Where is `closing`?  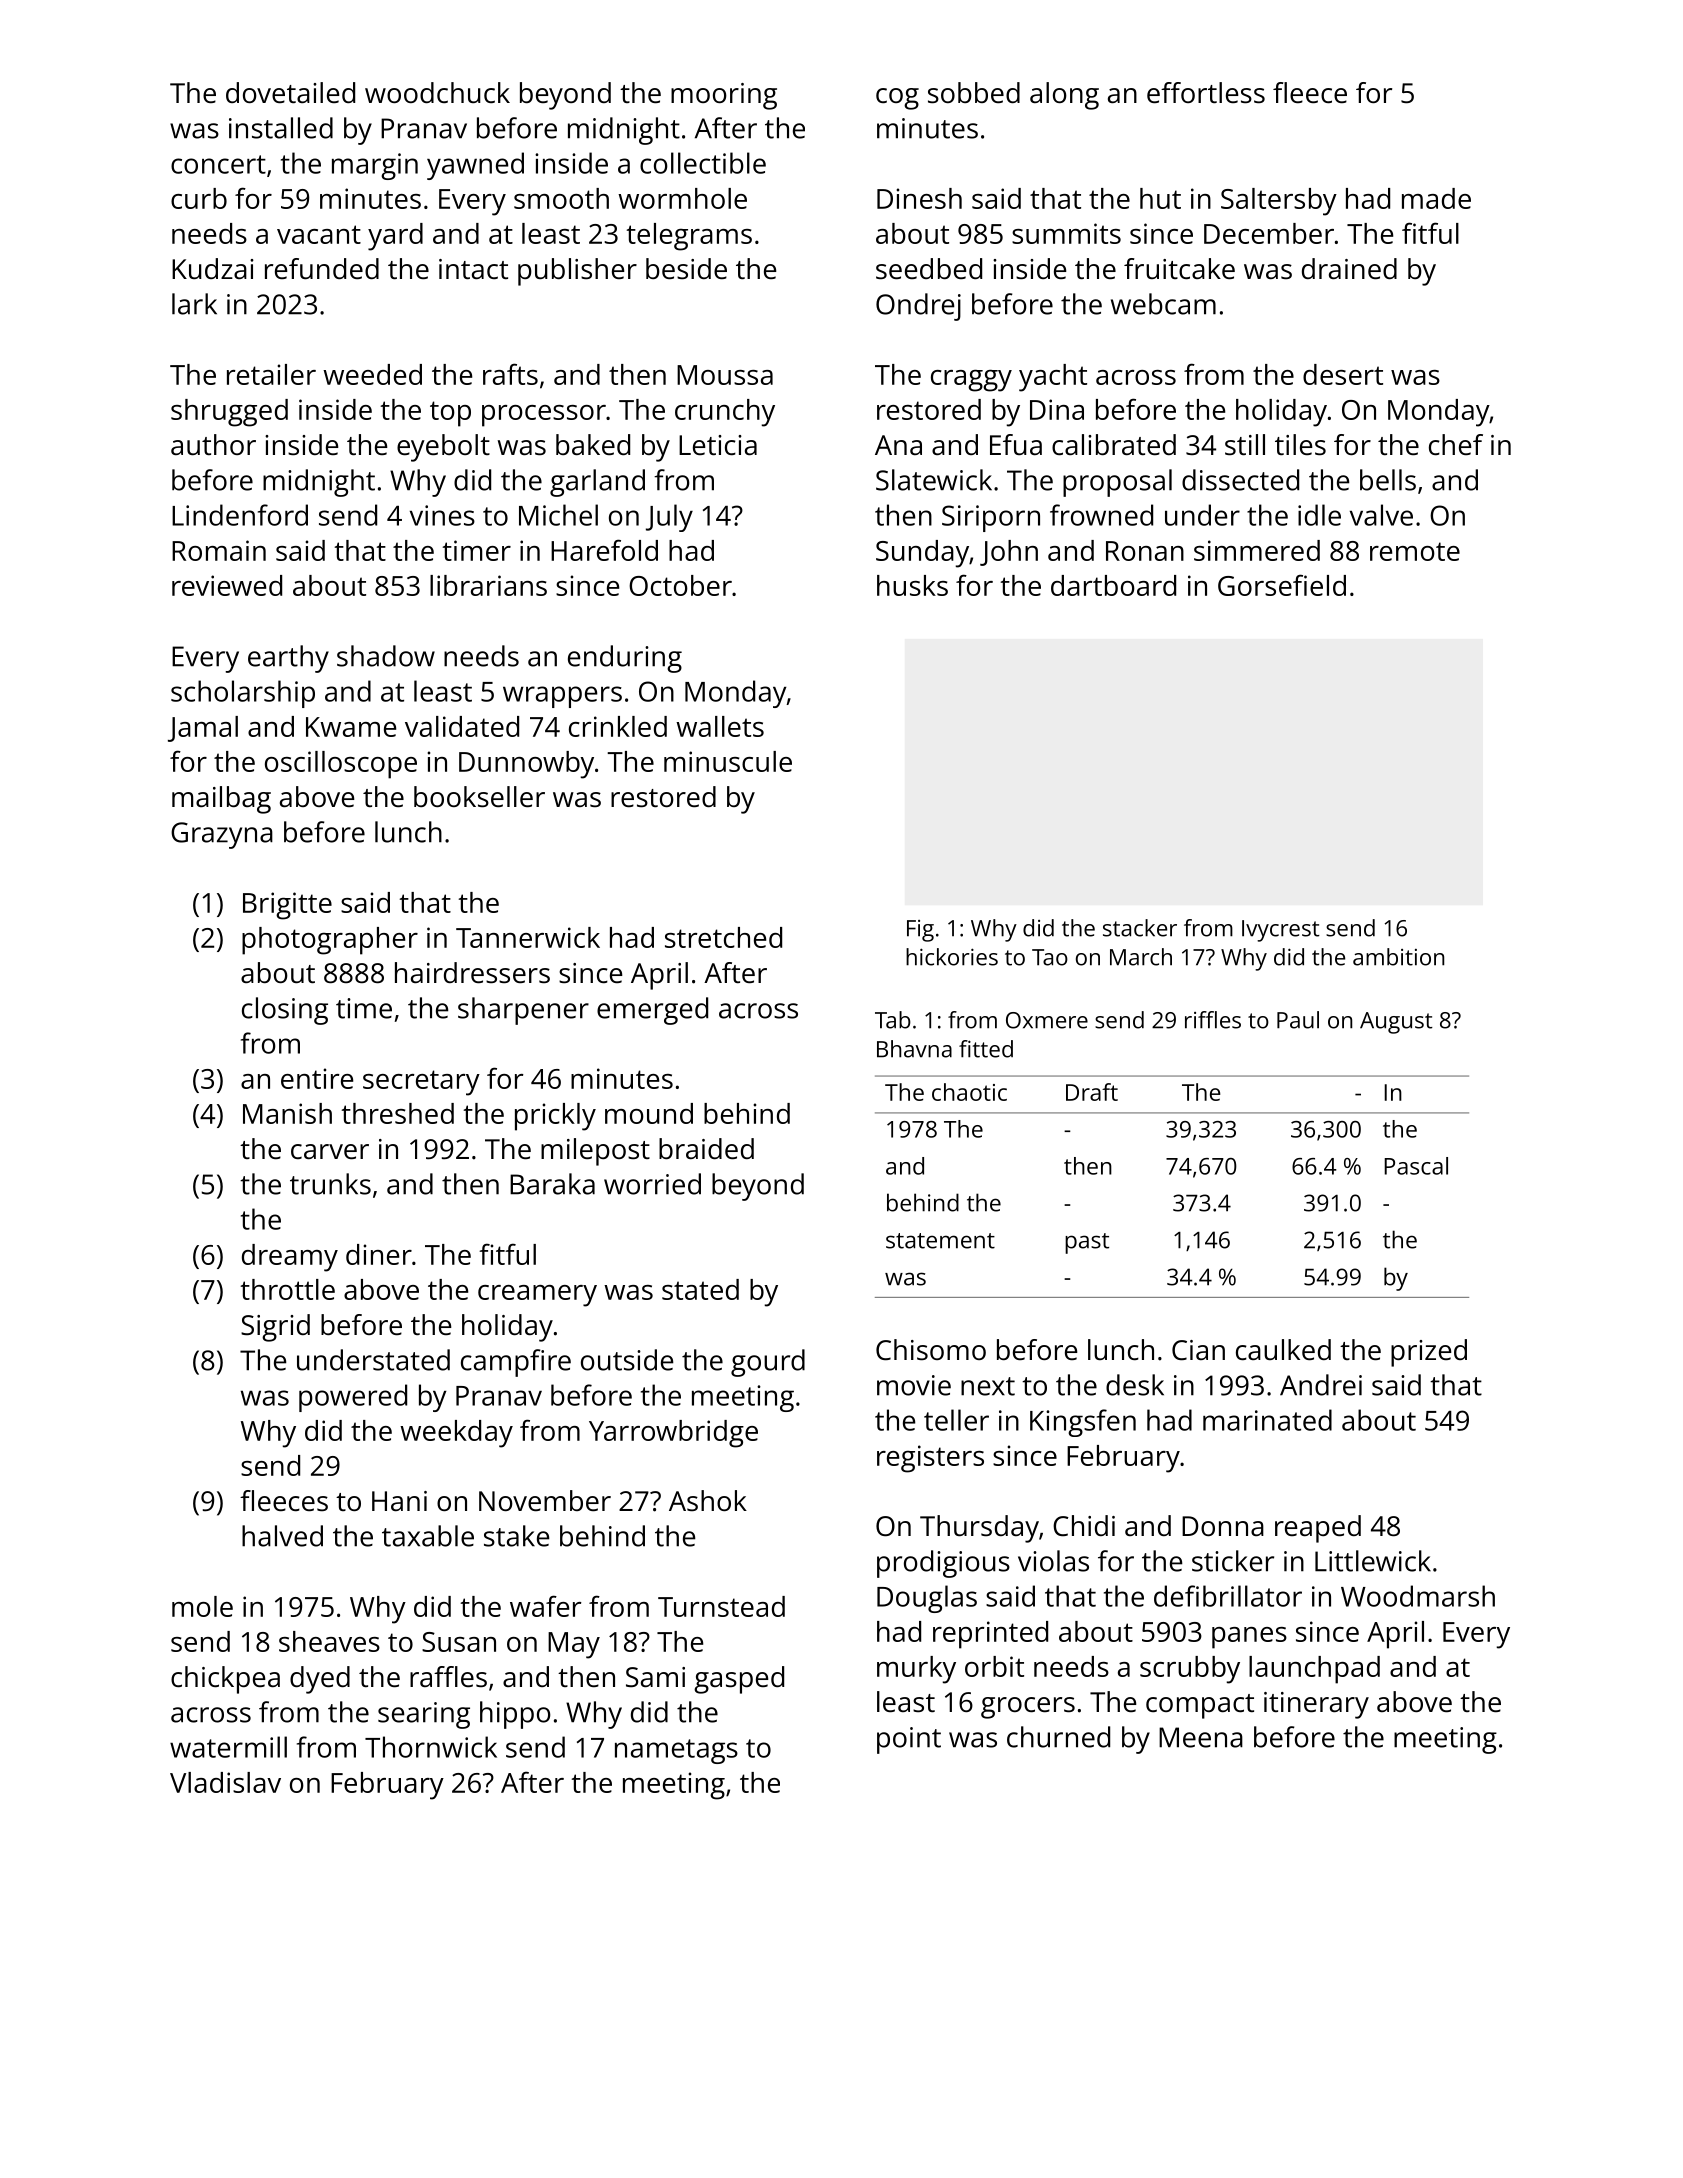 closing is located at coordinates (285, 1011).
